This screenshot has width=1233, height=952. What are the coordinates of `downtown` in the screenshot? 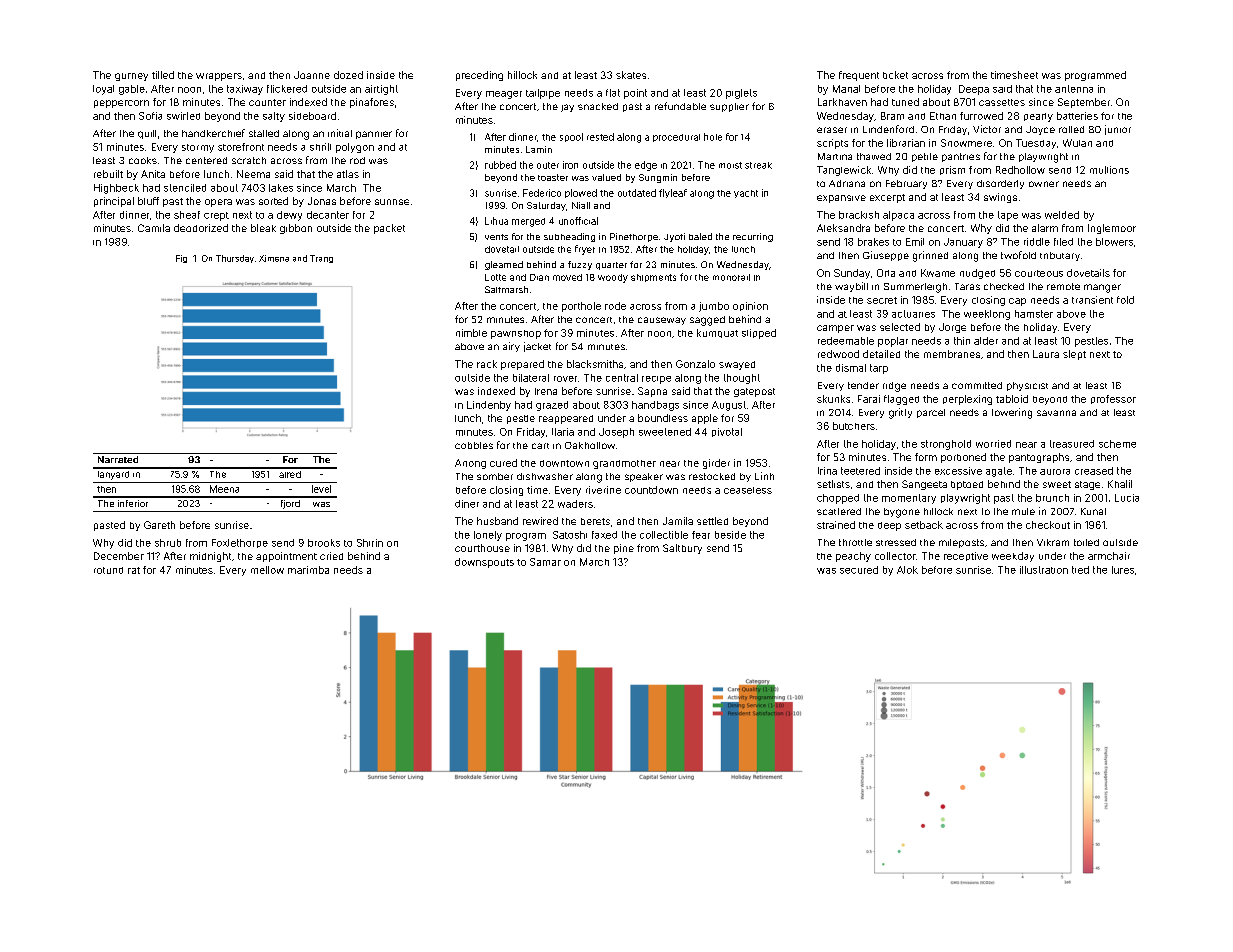 It's located at (564, 463).
